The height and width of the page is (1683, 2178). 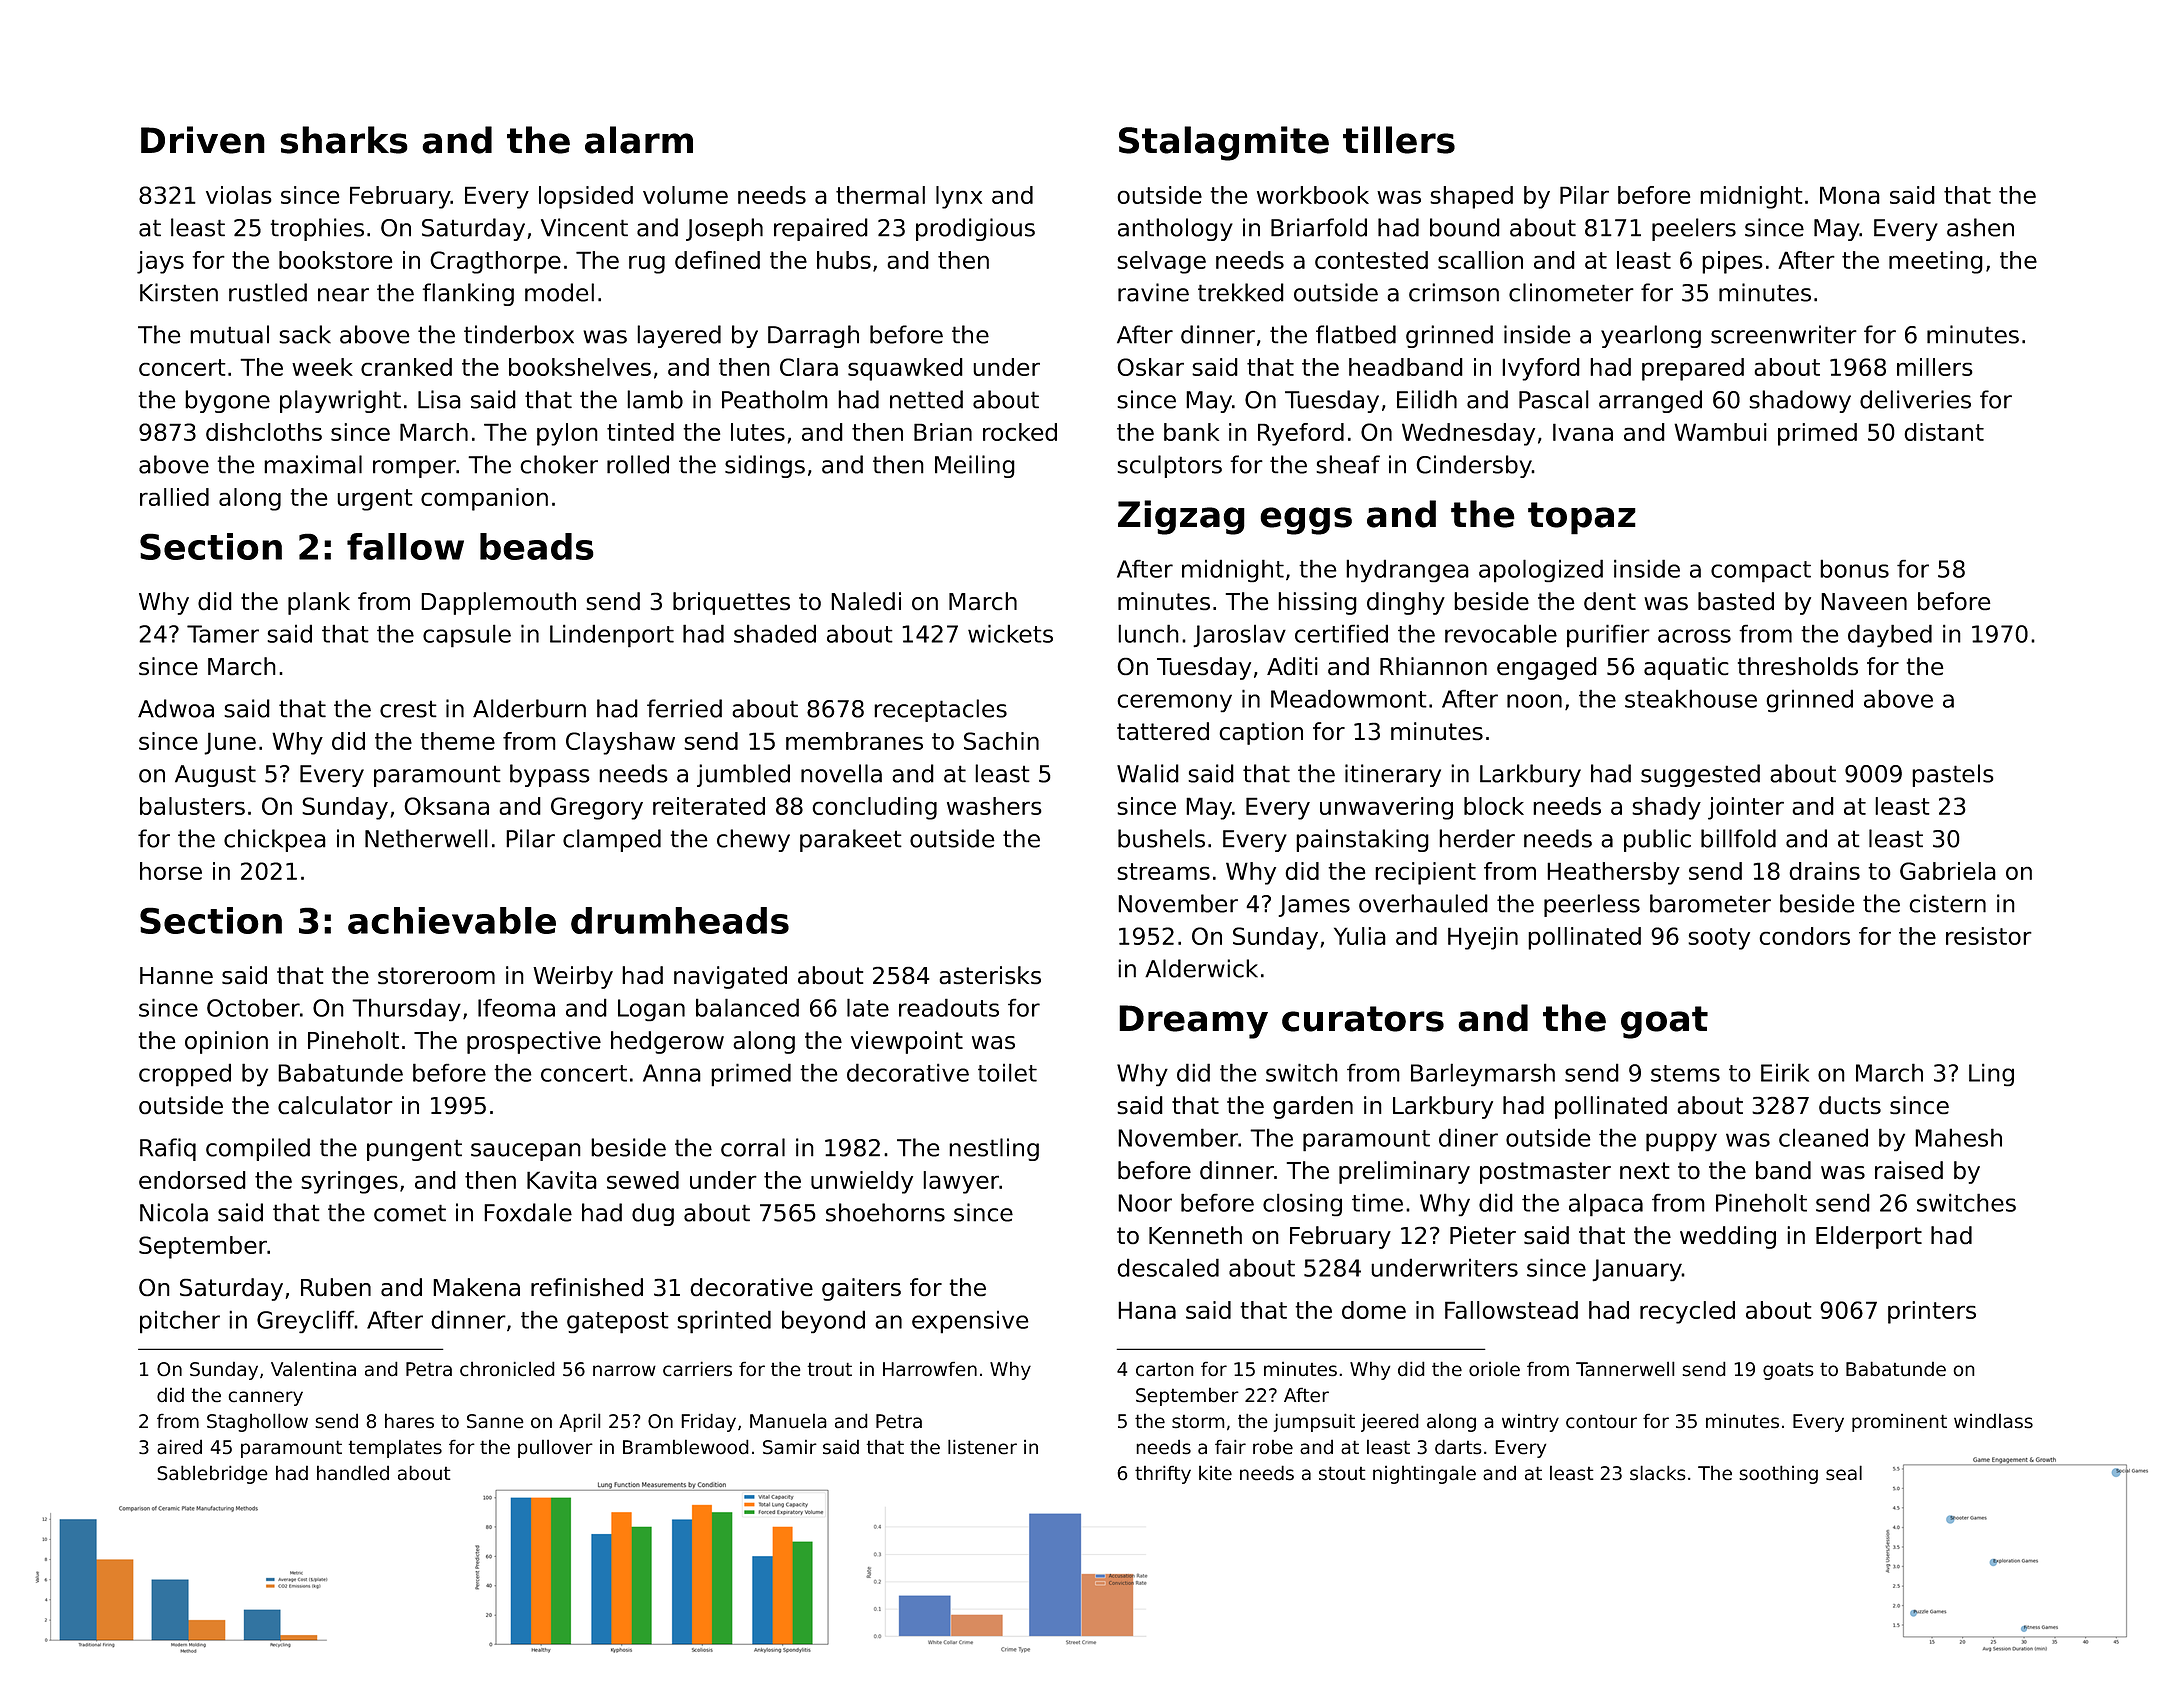 What do you see at coordinates (1890, 635) in the page?
I see `daybed` at bounding box center [1890, 635].
